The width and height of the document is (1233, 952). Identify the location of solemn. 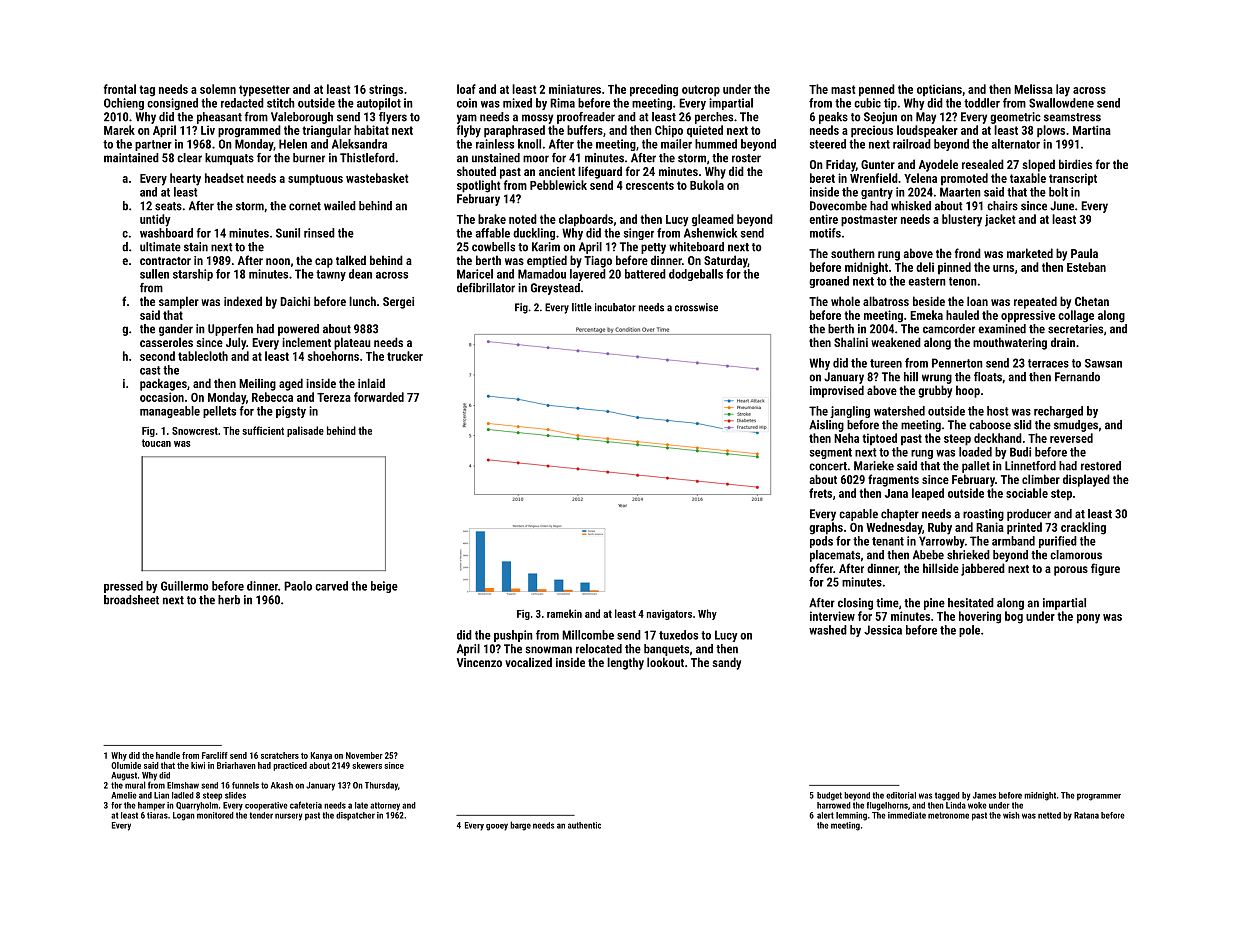
(218, 89).
